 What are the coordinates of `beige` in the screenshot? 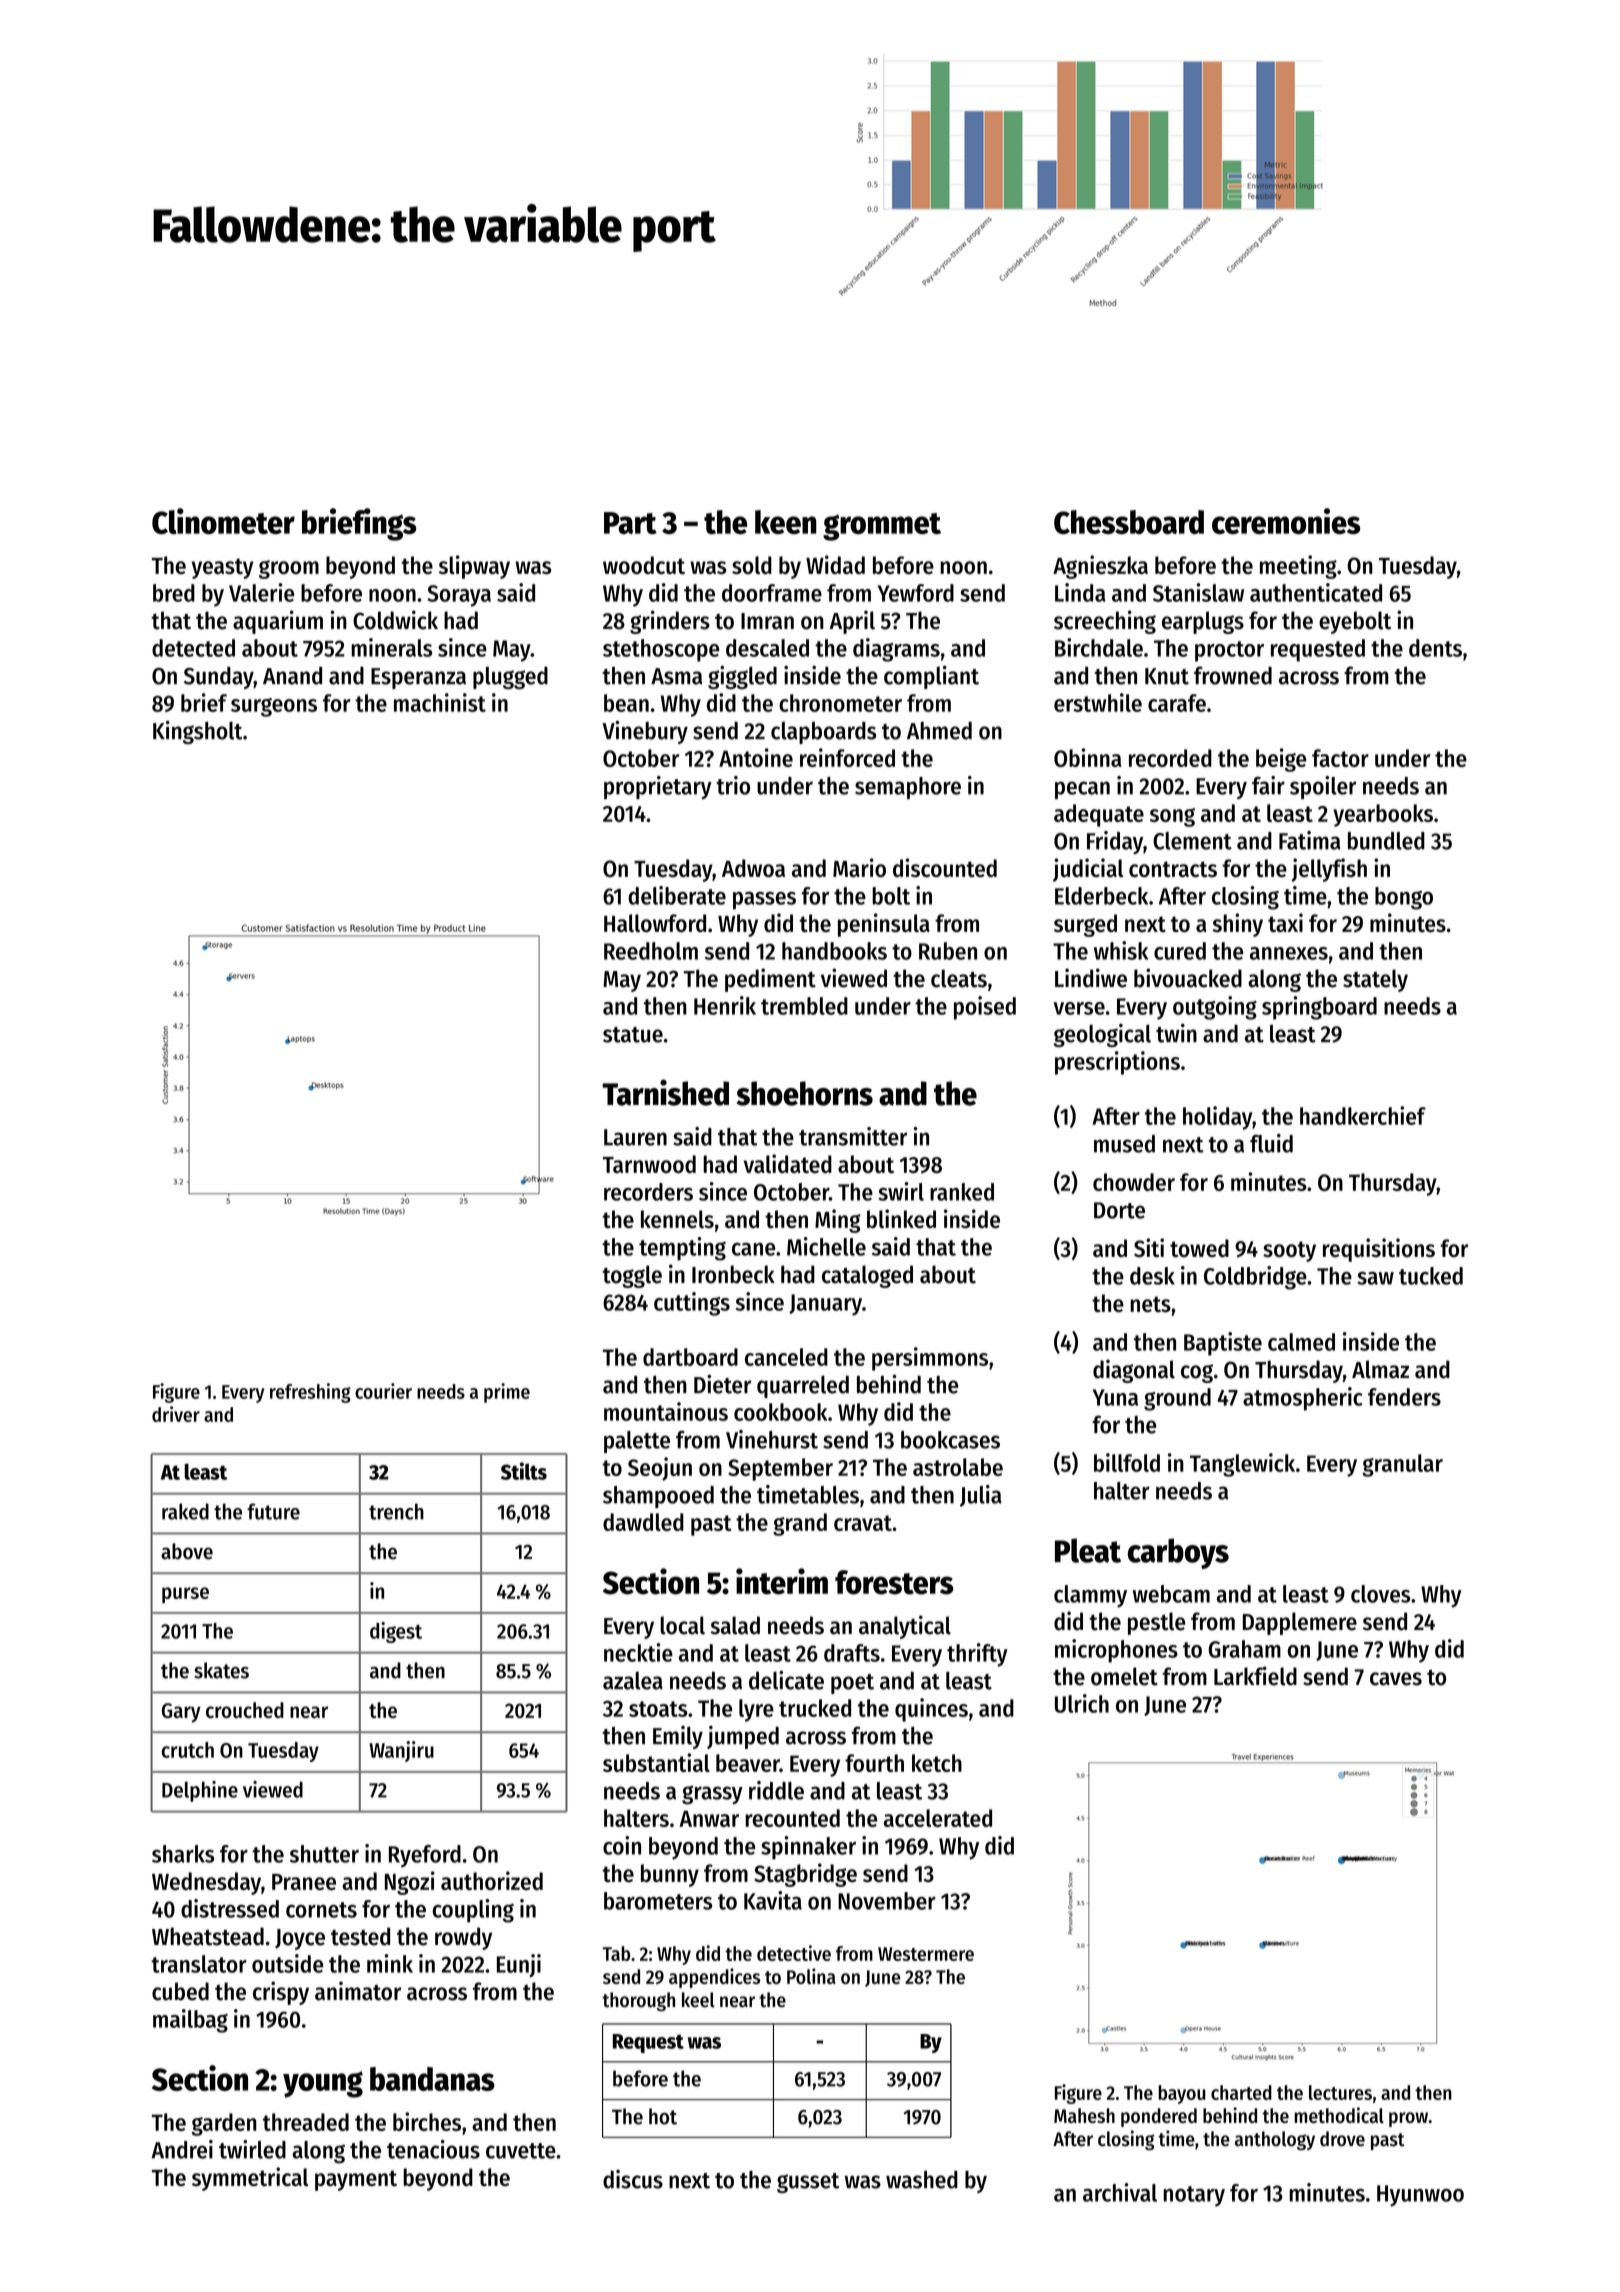 It's located at (1281, 760).
